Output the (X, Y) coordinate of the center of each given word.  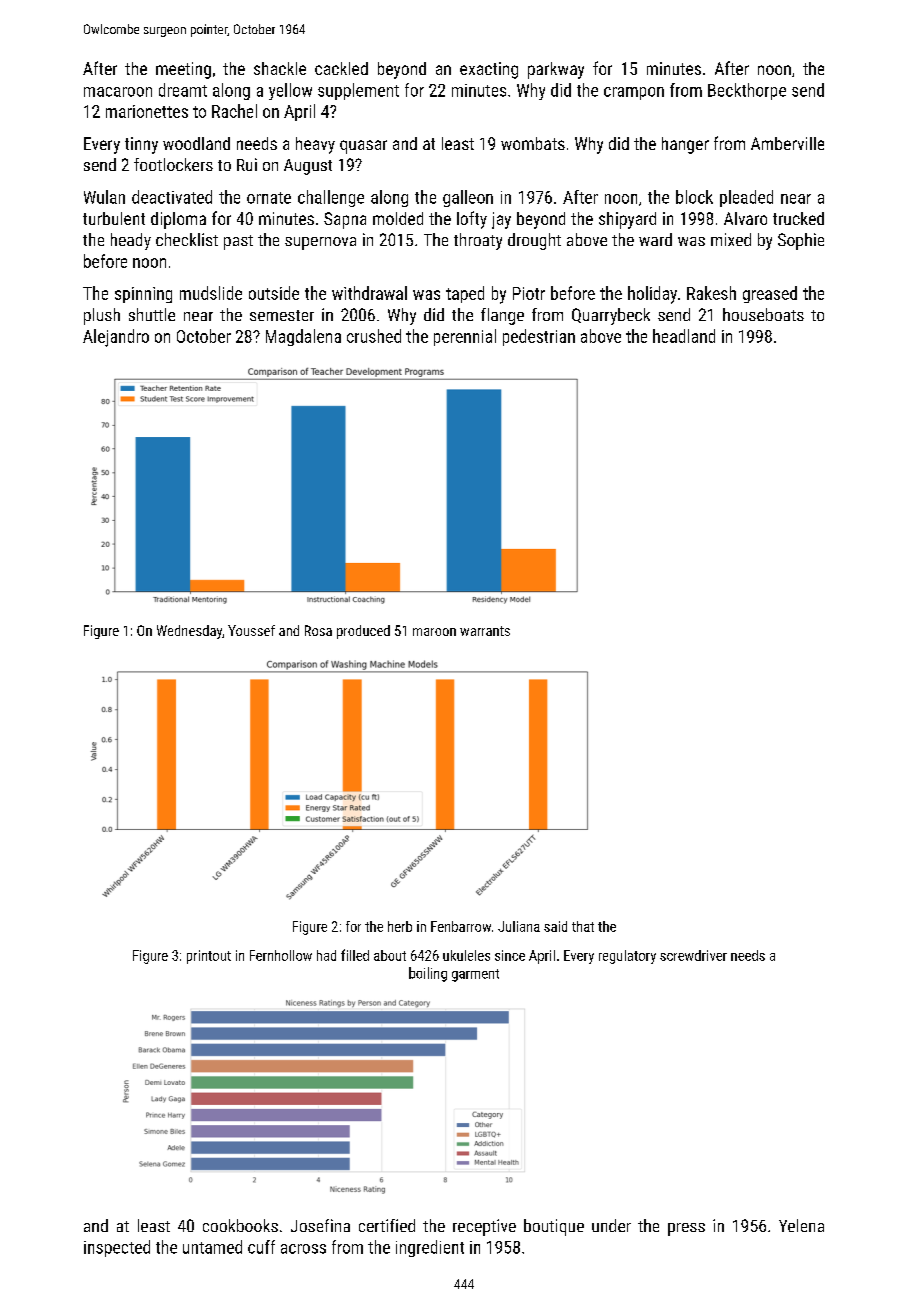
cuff (261, 1247)
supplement (358, 91)
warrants (485, 631)
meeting (183, 70)
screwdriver (693, 955)
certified (387, 1225)
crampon (634, 93)
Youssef (251, 630)
